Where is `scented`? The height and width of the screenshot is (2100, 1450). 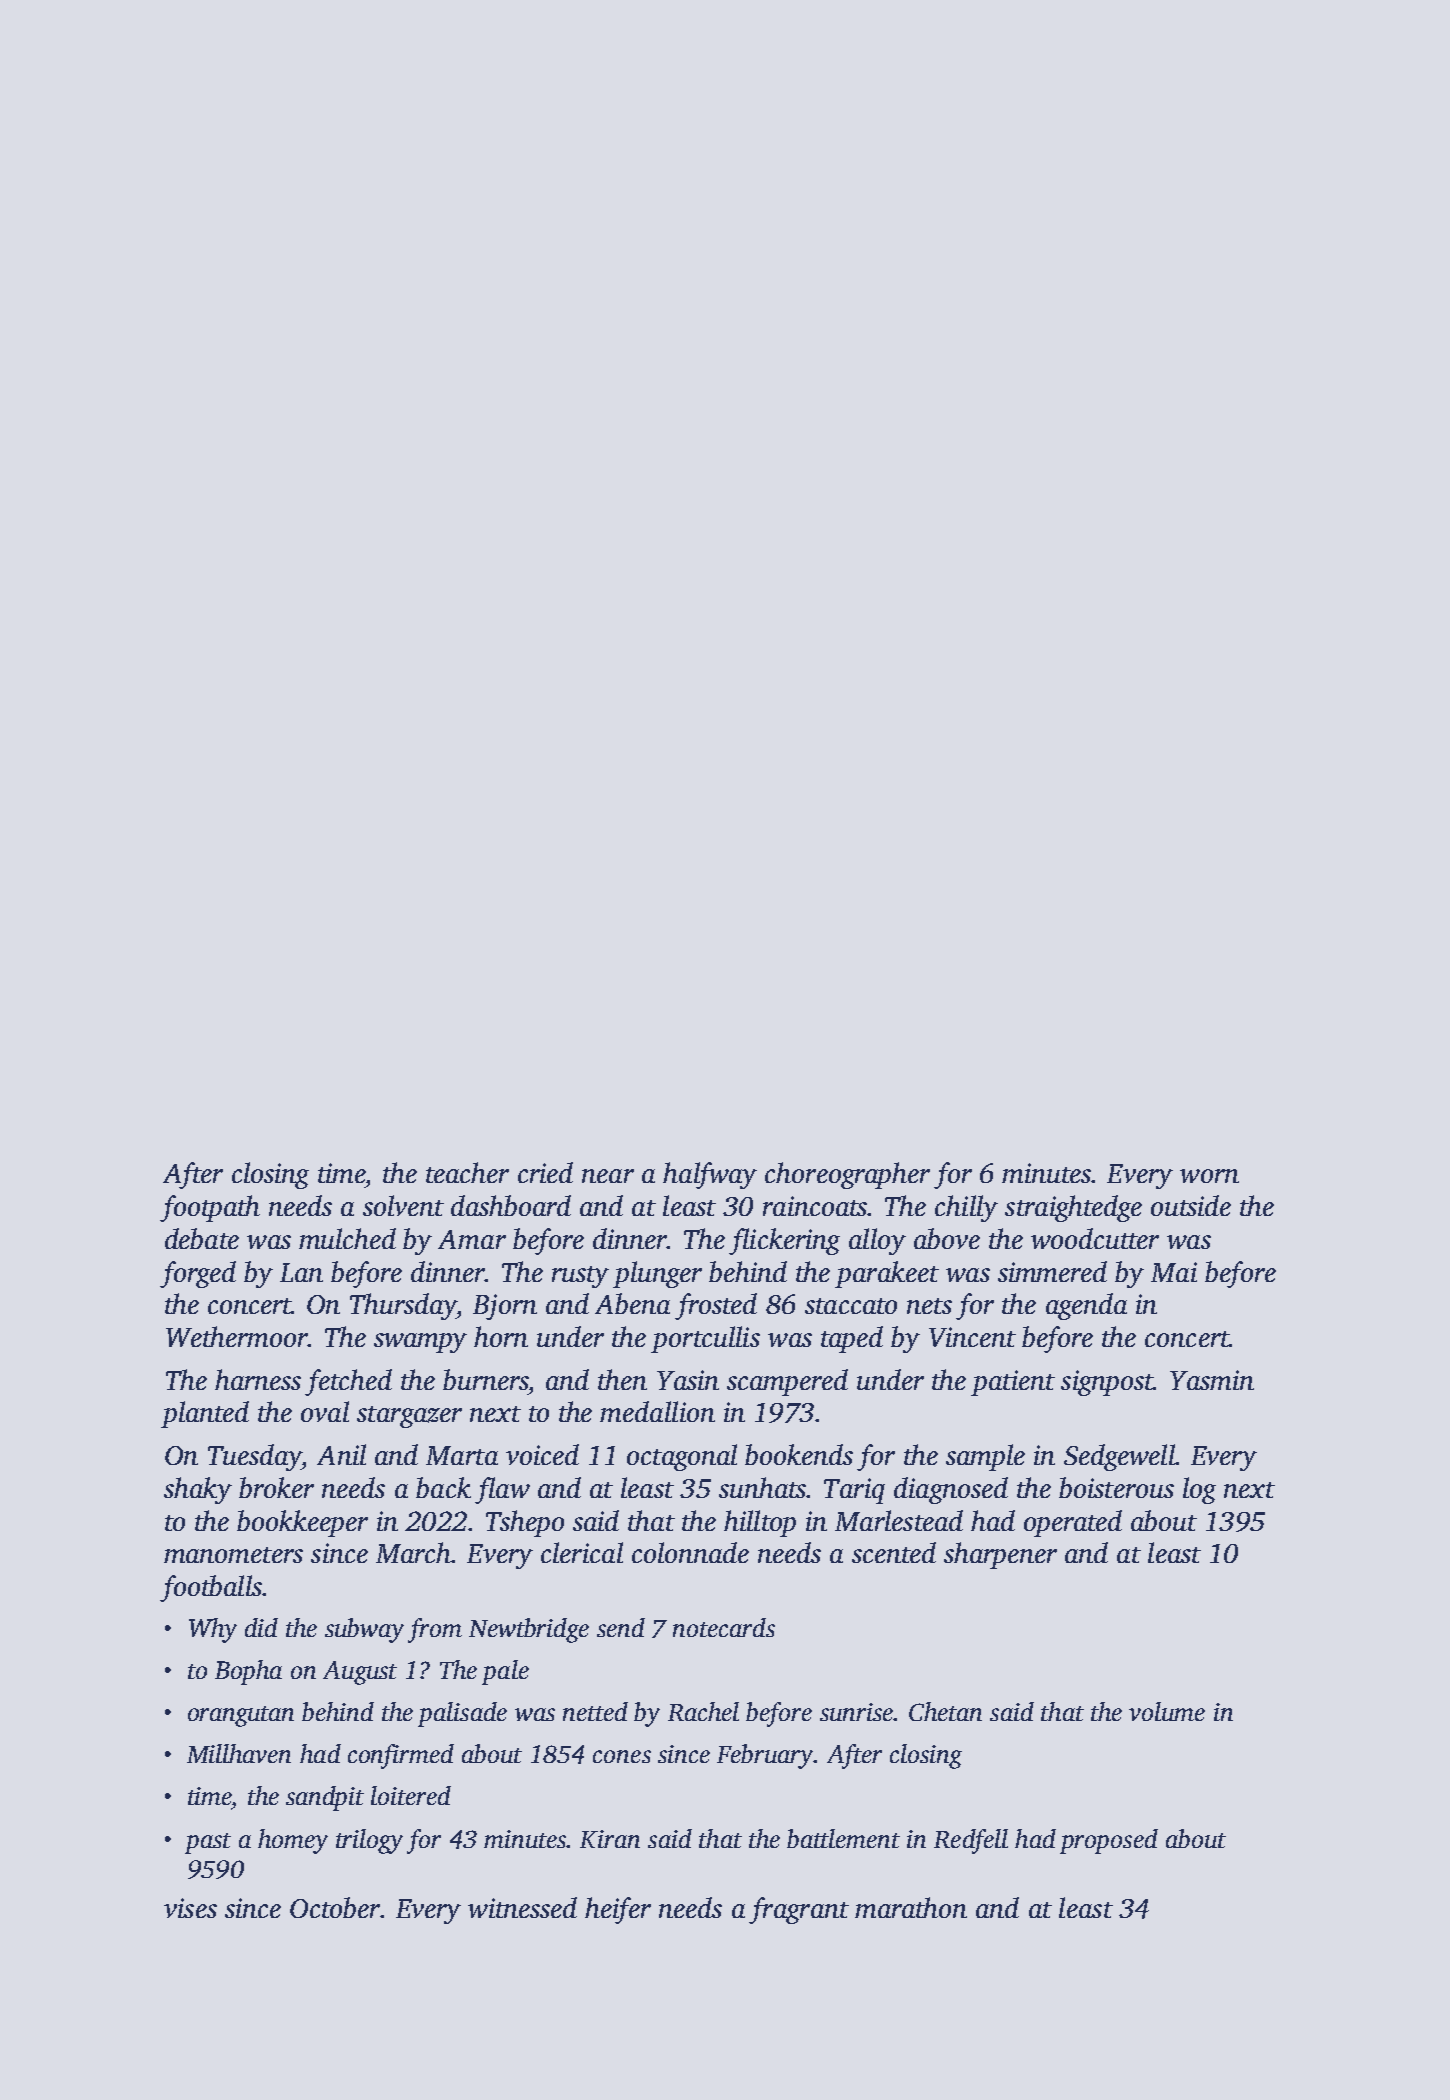 scented is located at coordinates (894, 1552).
